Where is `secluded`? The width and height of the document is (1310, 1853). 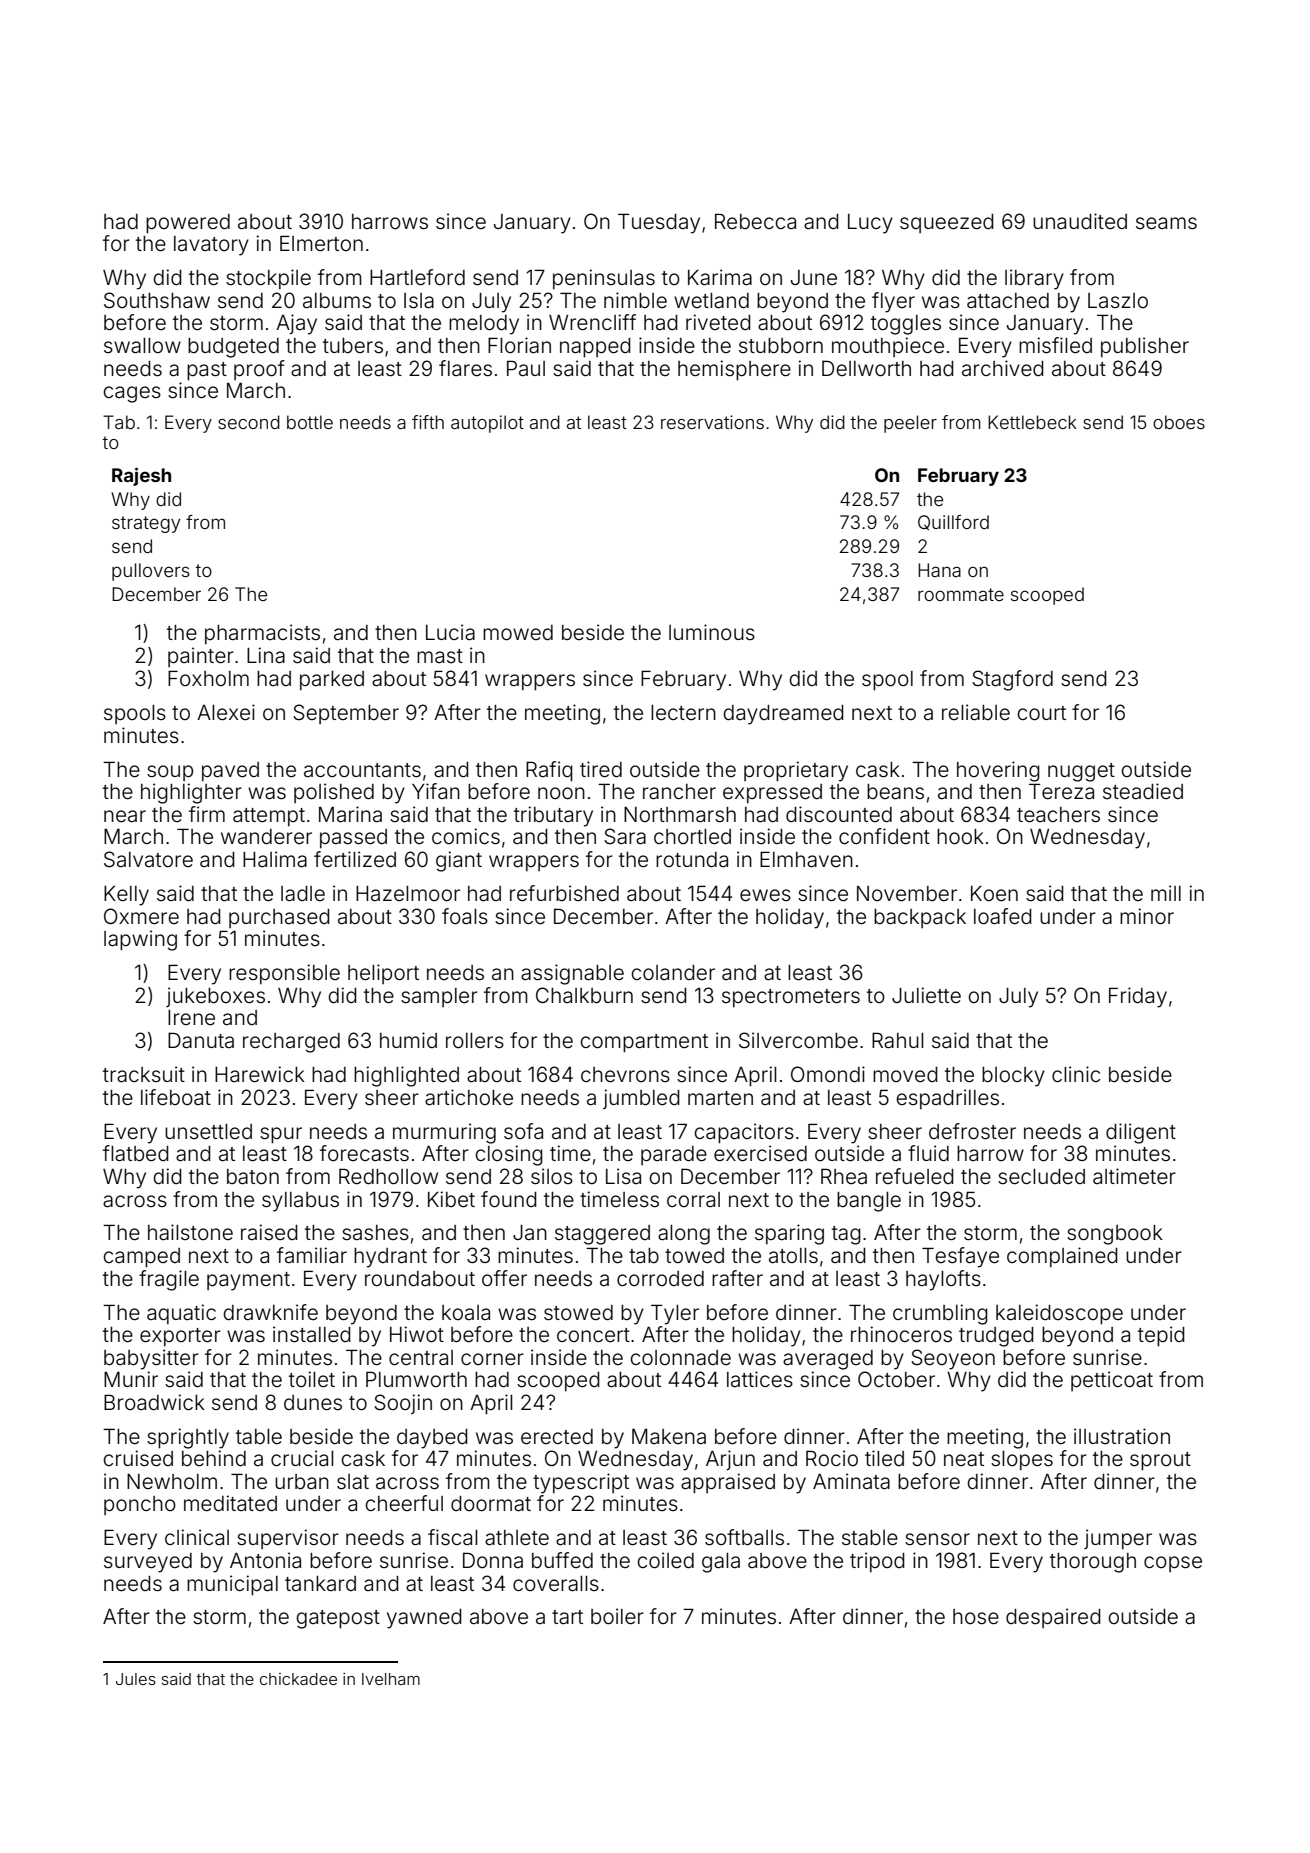 secluded is located at coordinates (1041, 1177).
